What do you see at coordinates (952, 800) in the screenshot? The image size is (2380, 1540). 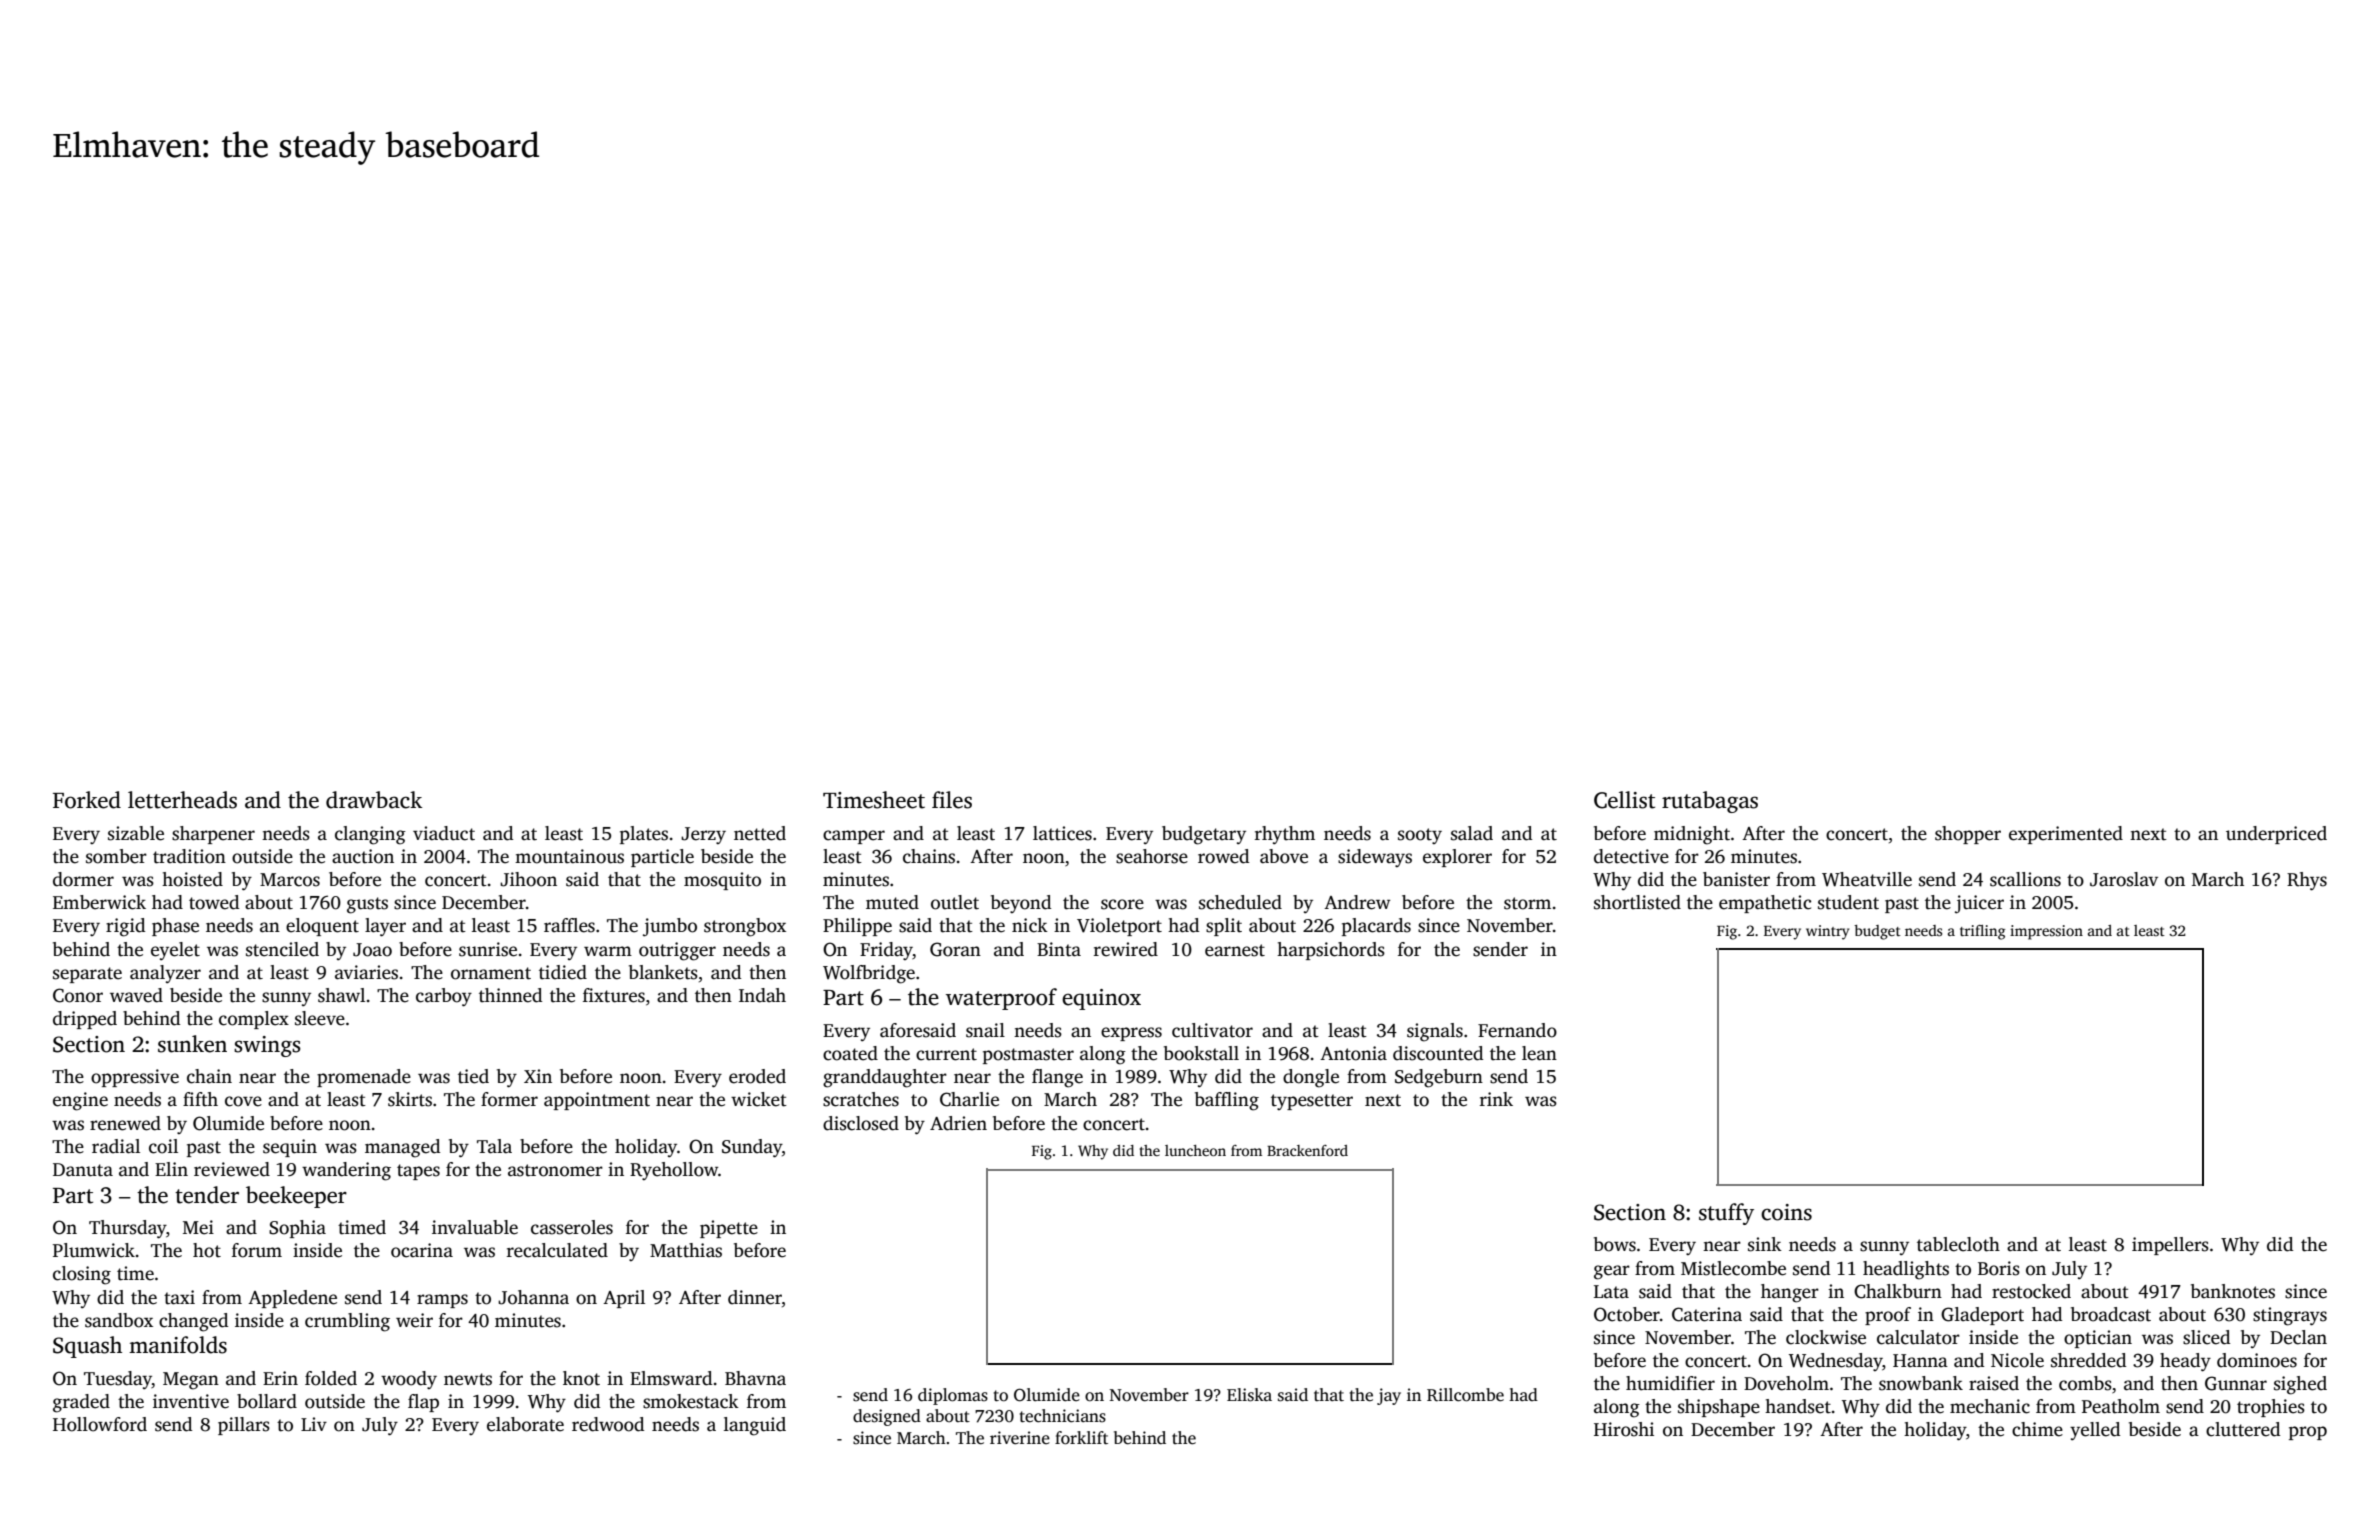 I see `files` at bounding box center [952, 800].
